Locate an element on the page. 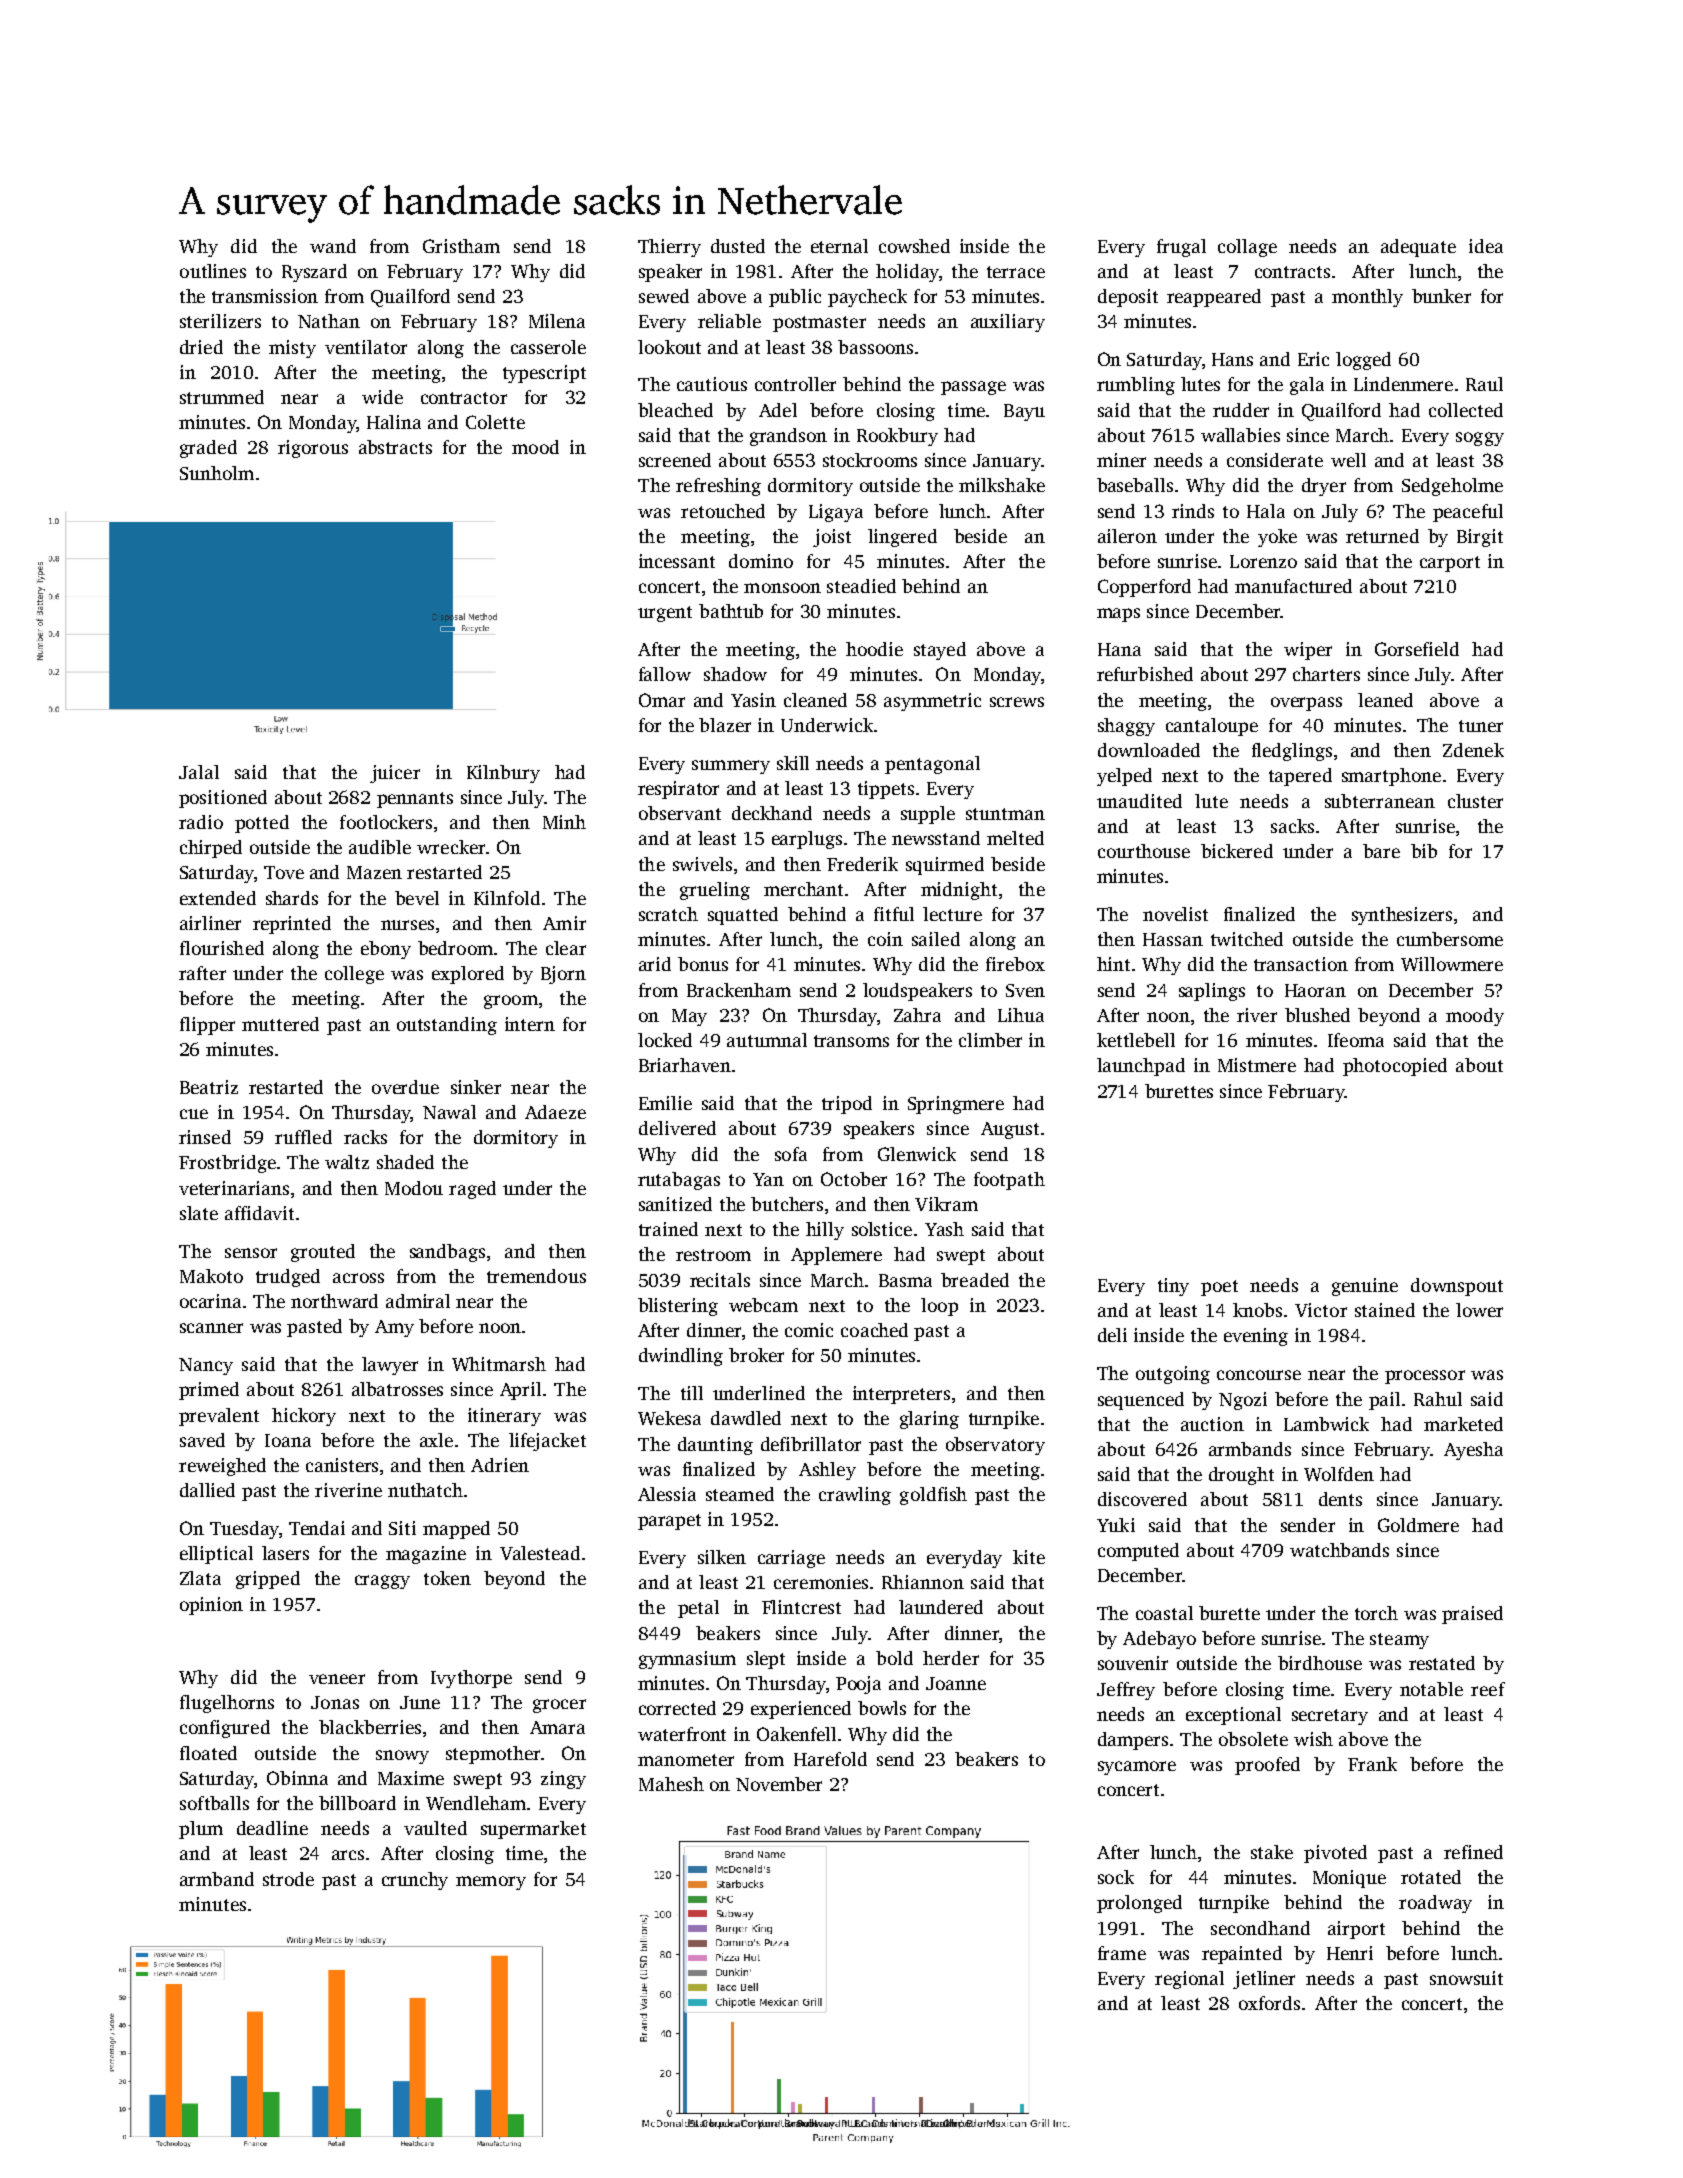  tiny is located at coordinates (1173, 1287).
